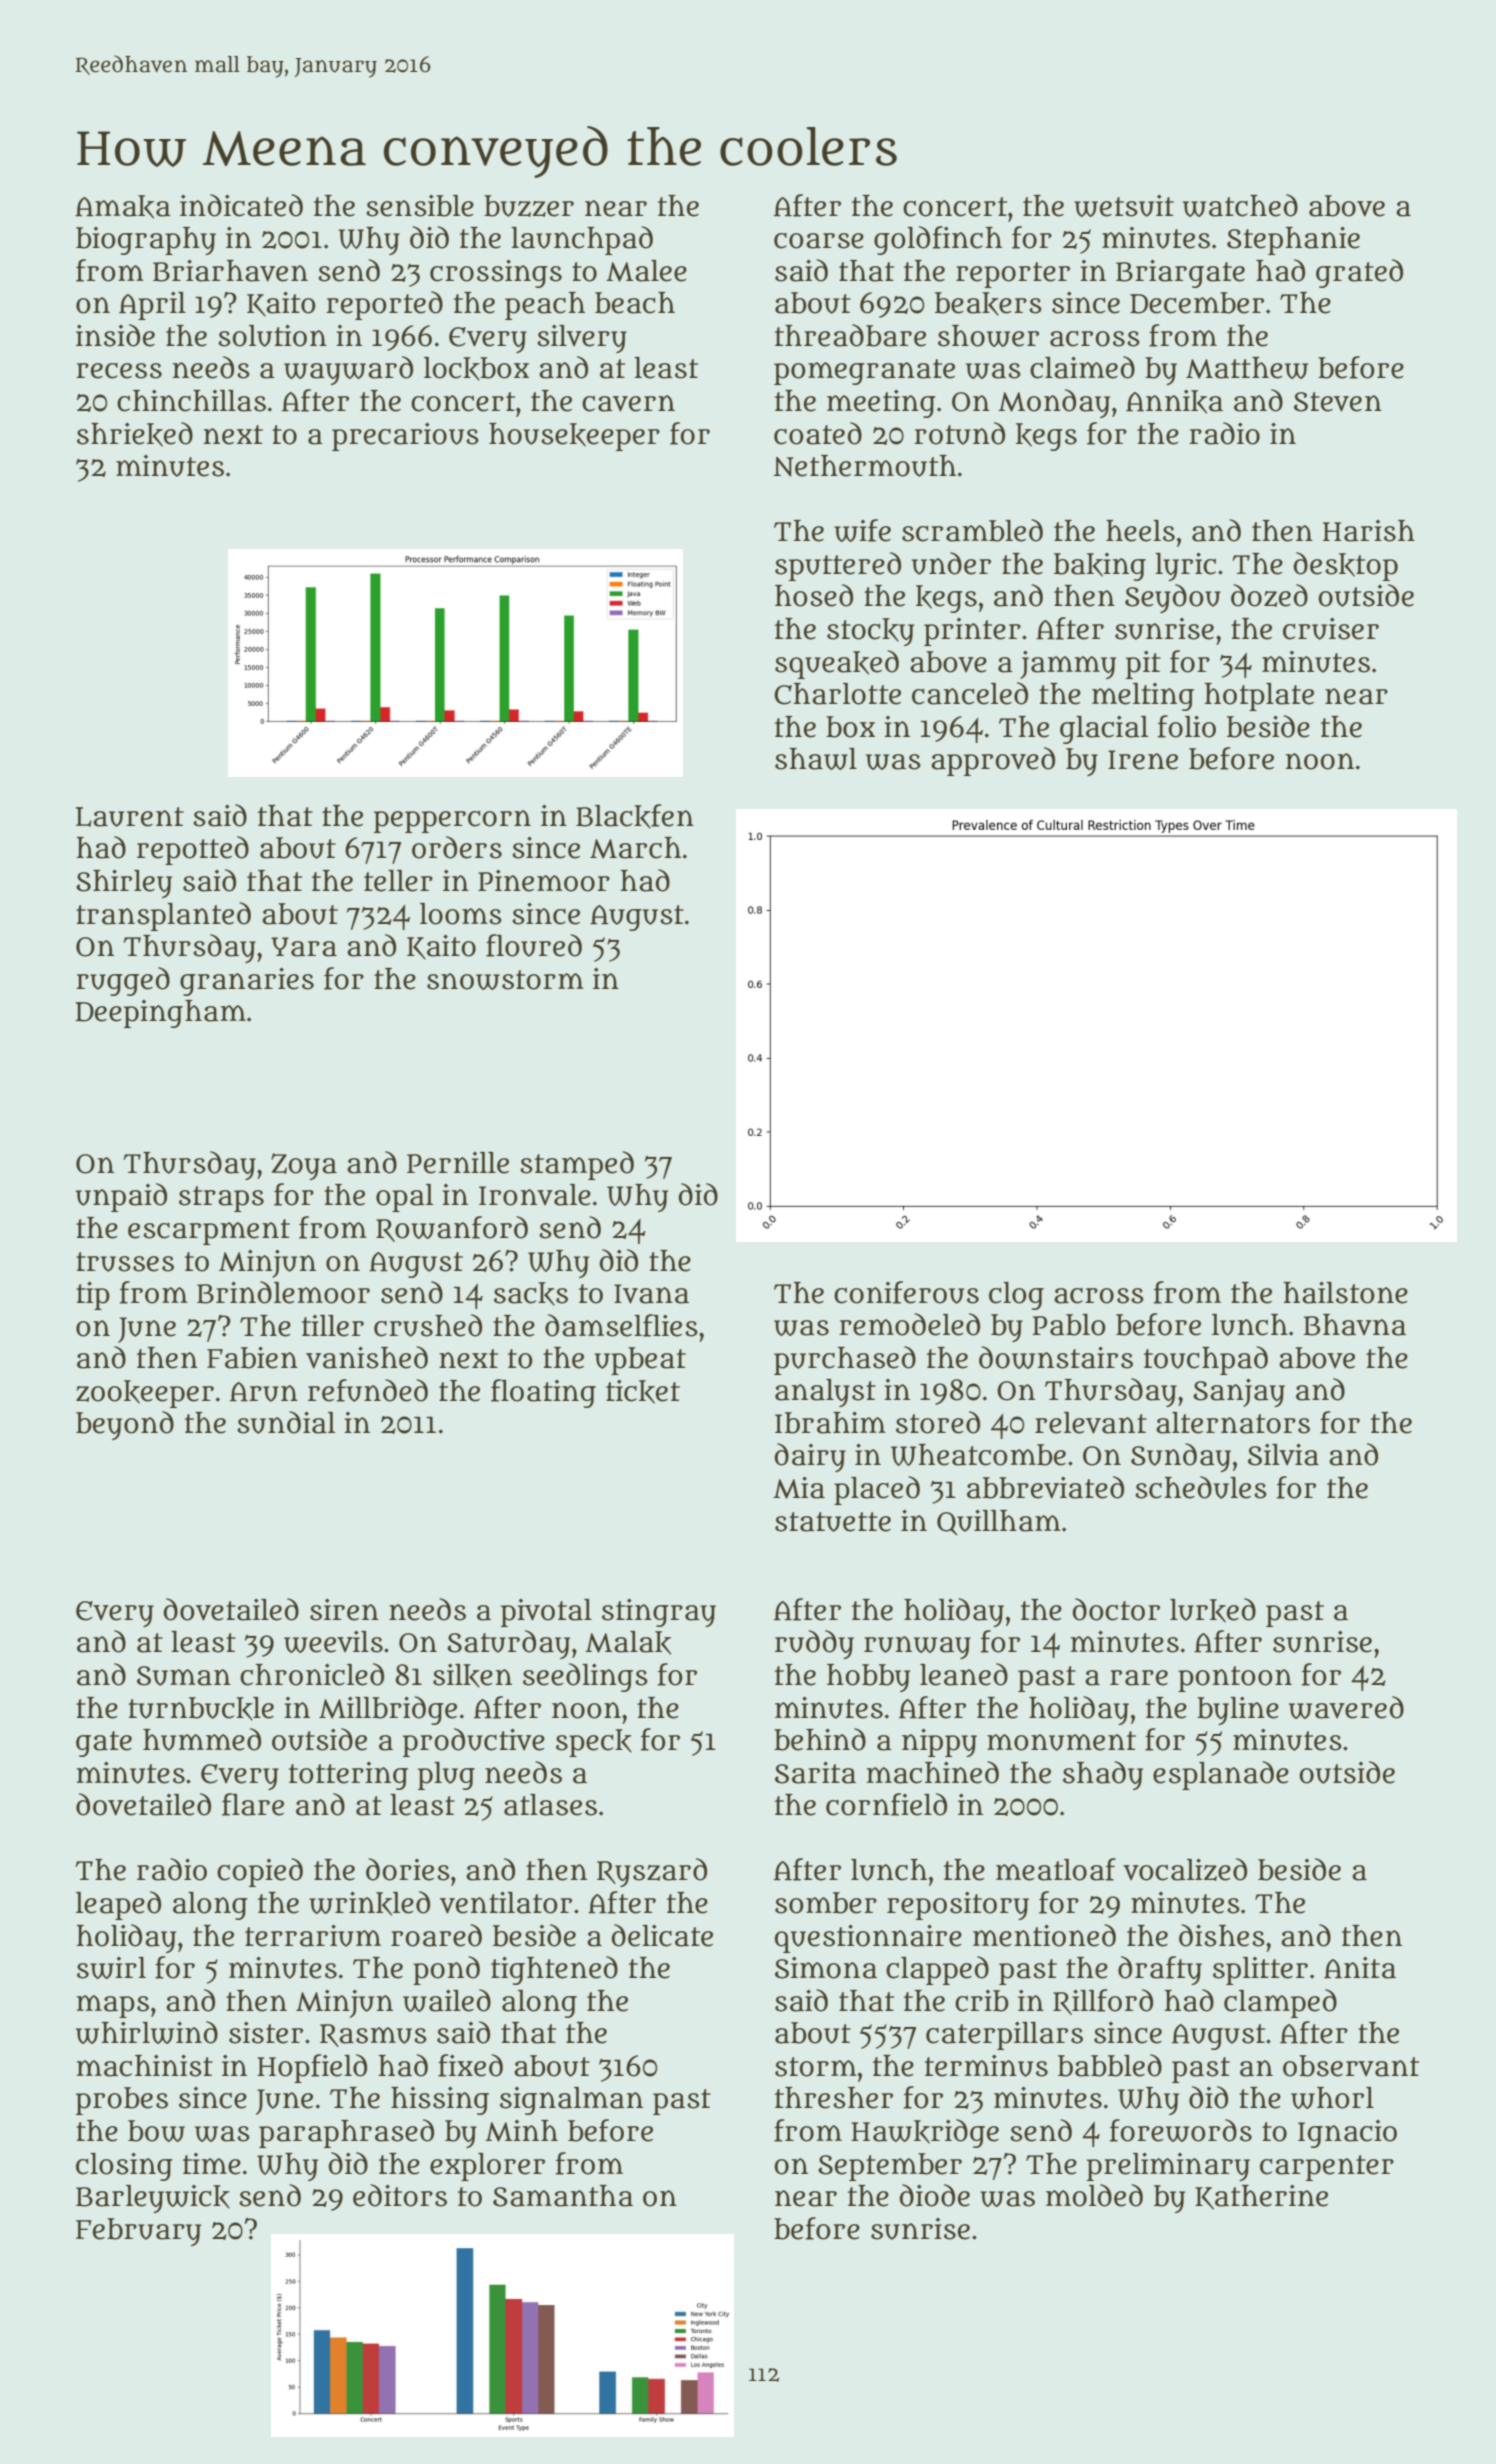 The image size is (1496, 2464). Describe the element at coordinates (534, 945) in the screenshot. I see `floured` at that location.
